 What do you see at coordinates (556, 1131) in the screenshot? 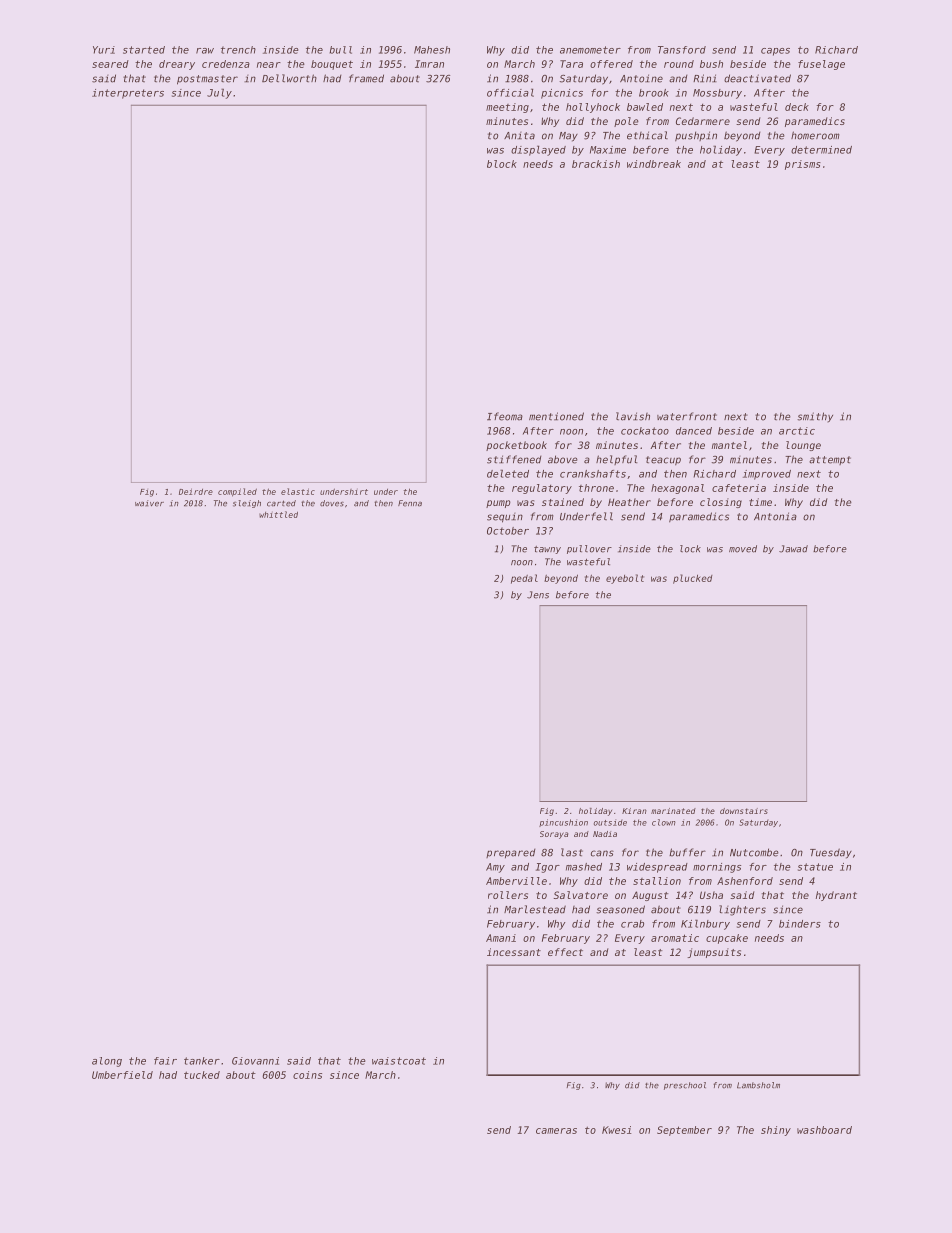
I see `cameras` at bounding box center [556, 1131].
